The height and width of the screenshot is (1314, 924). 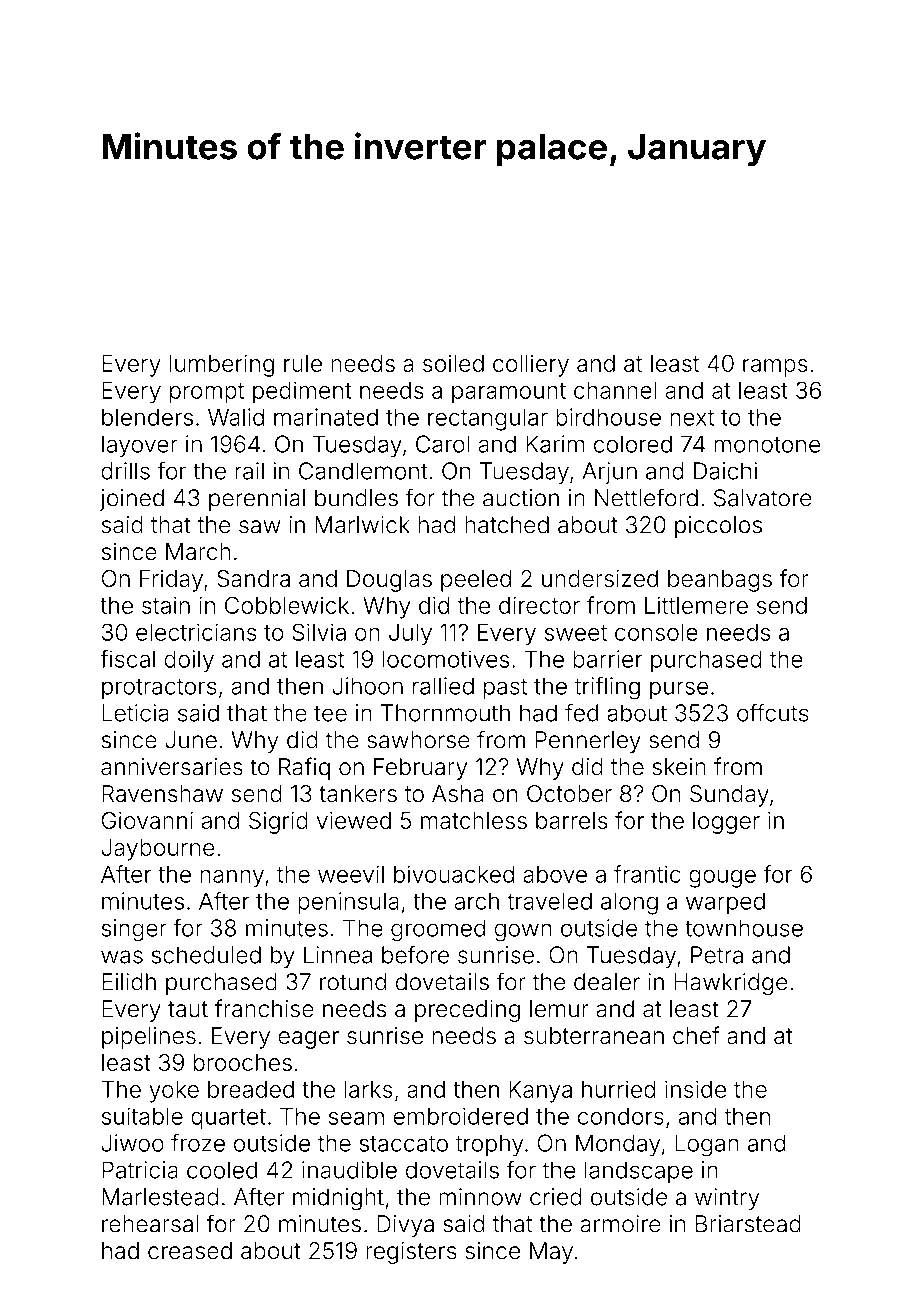 I want to click on Arjun, so click(x=609, y=473).
